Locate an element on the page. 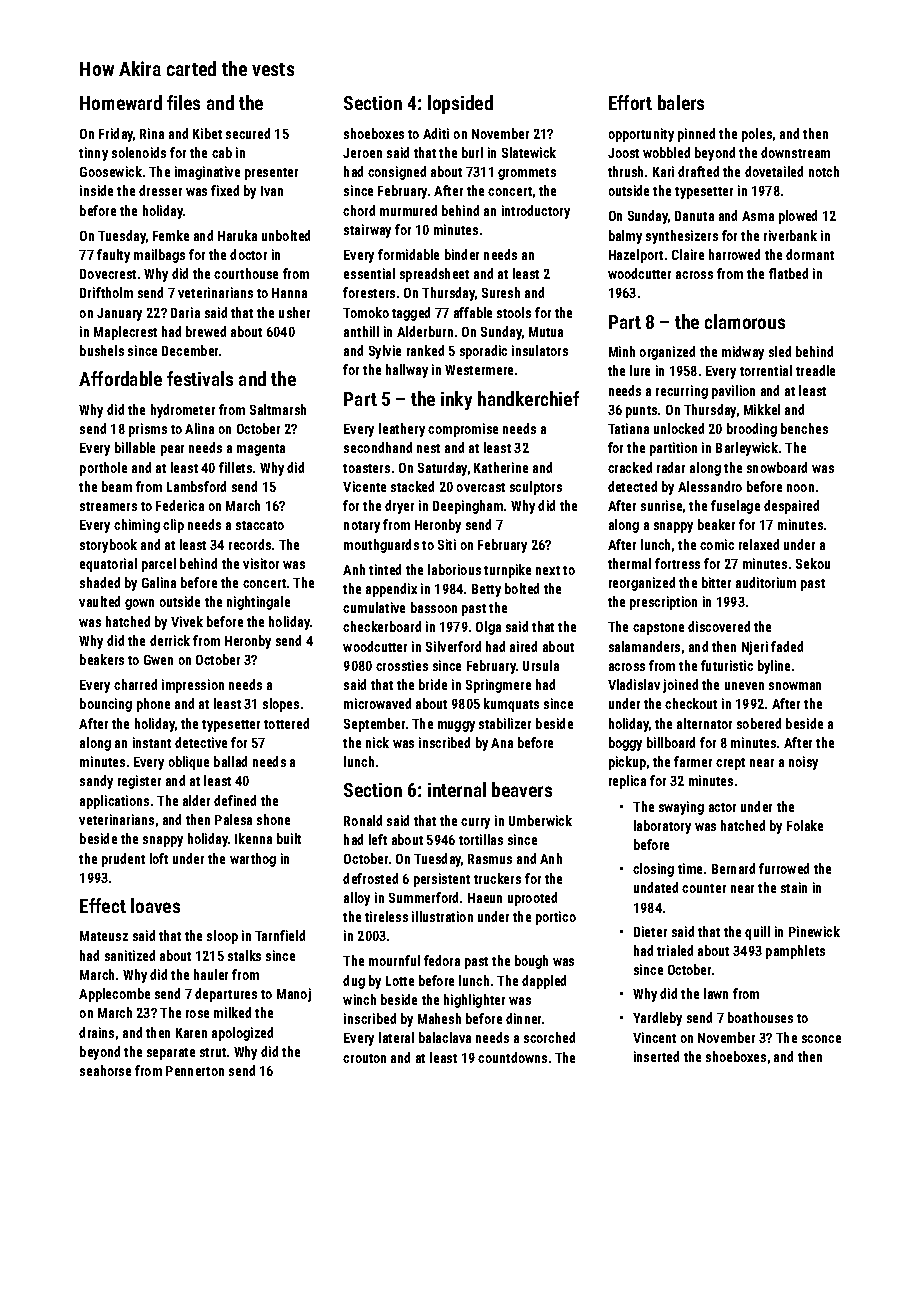 The image size is (924, 1308). Vicente is located at coordinates (364, 486).
